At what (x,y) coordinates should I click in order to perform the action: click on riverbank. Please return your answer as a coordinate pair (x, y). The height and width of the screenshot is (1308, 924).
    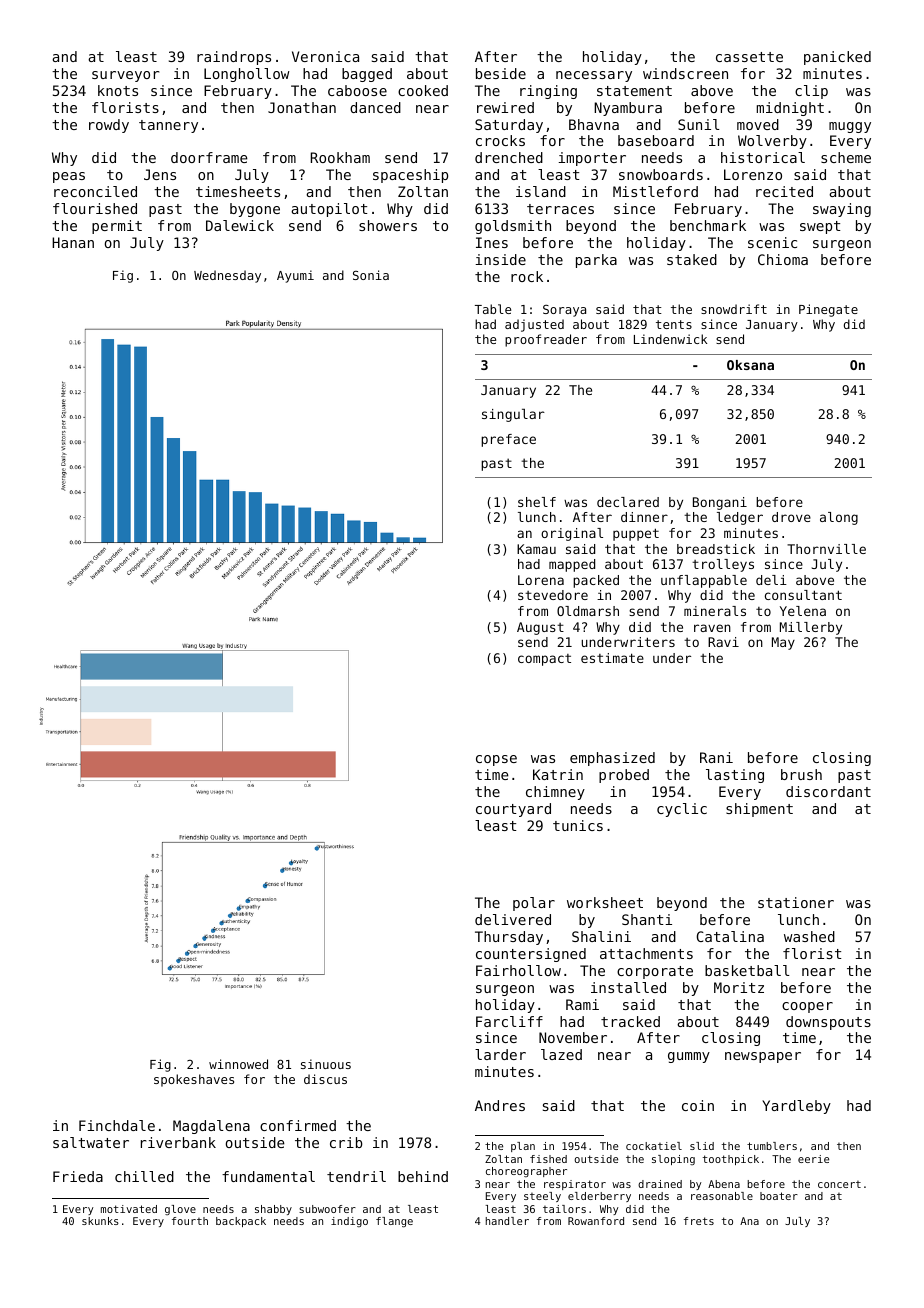
    Looking at the image, I should click on (178, 1142).
